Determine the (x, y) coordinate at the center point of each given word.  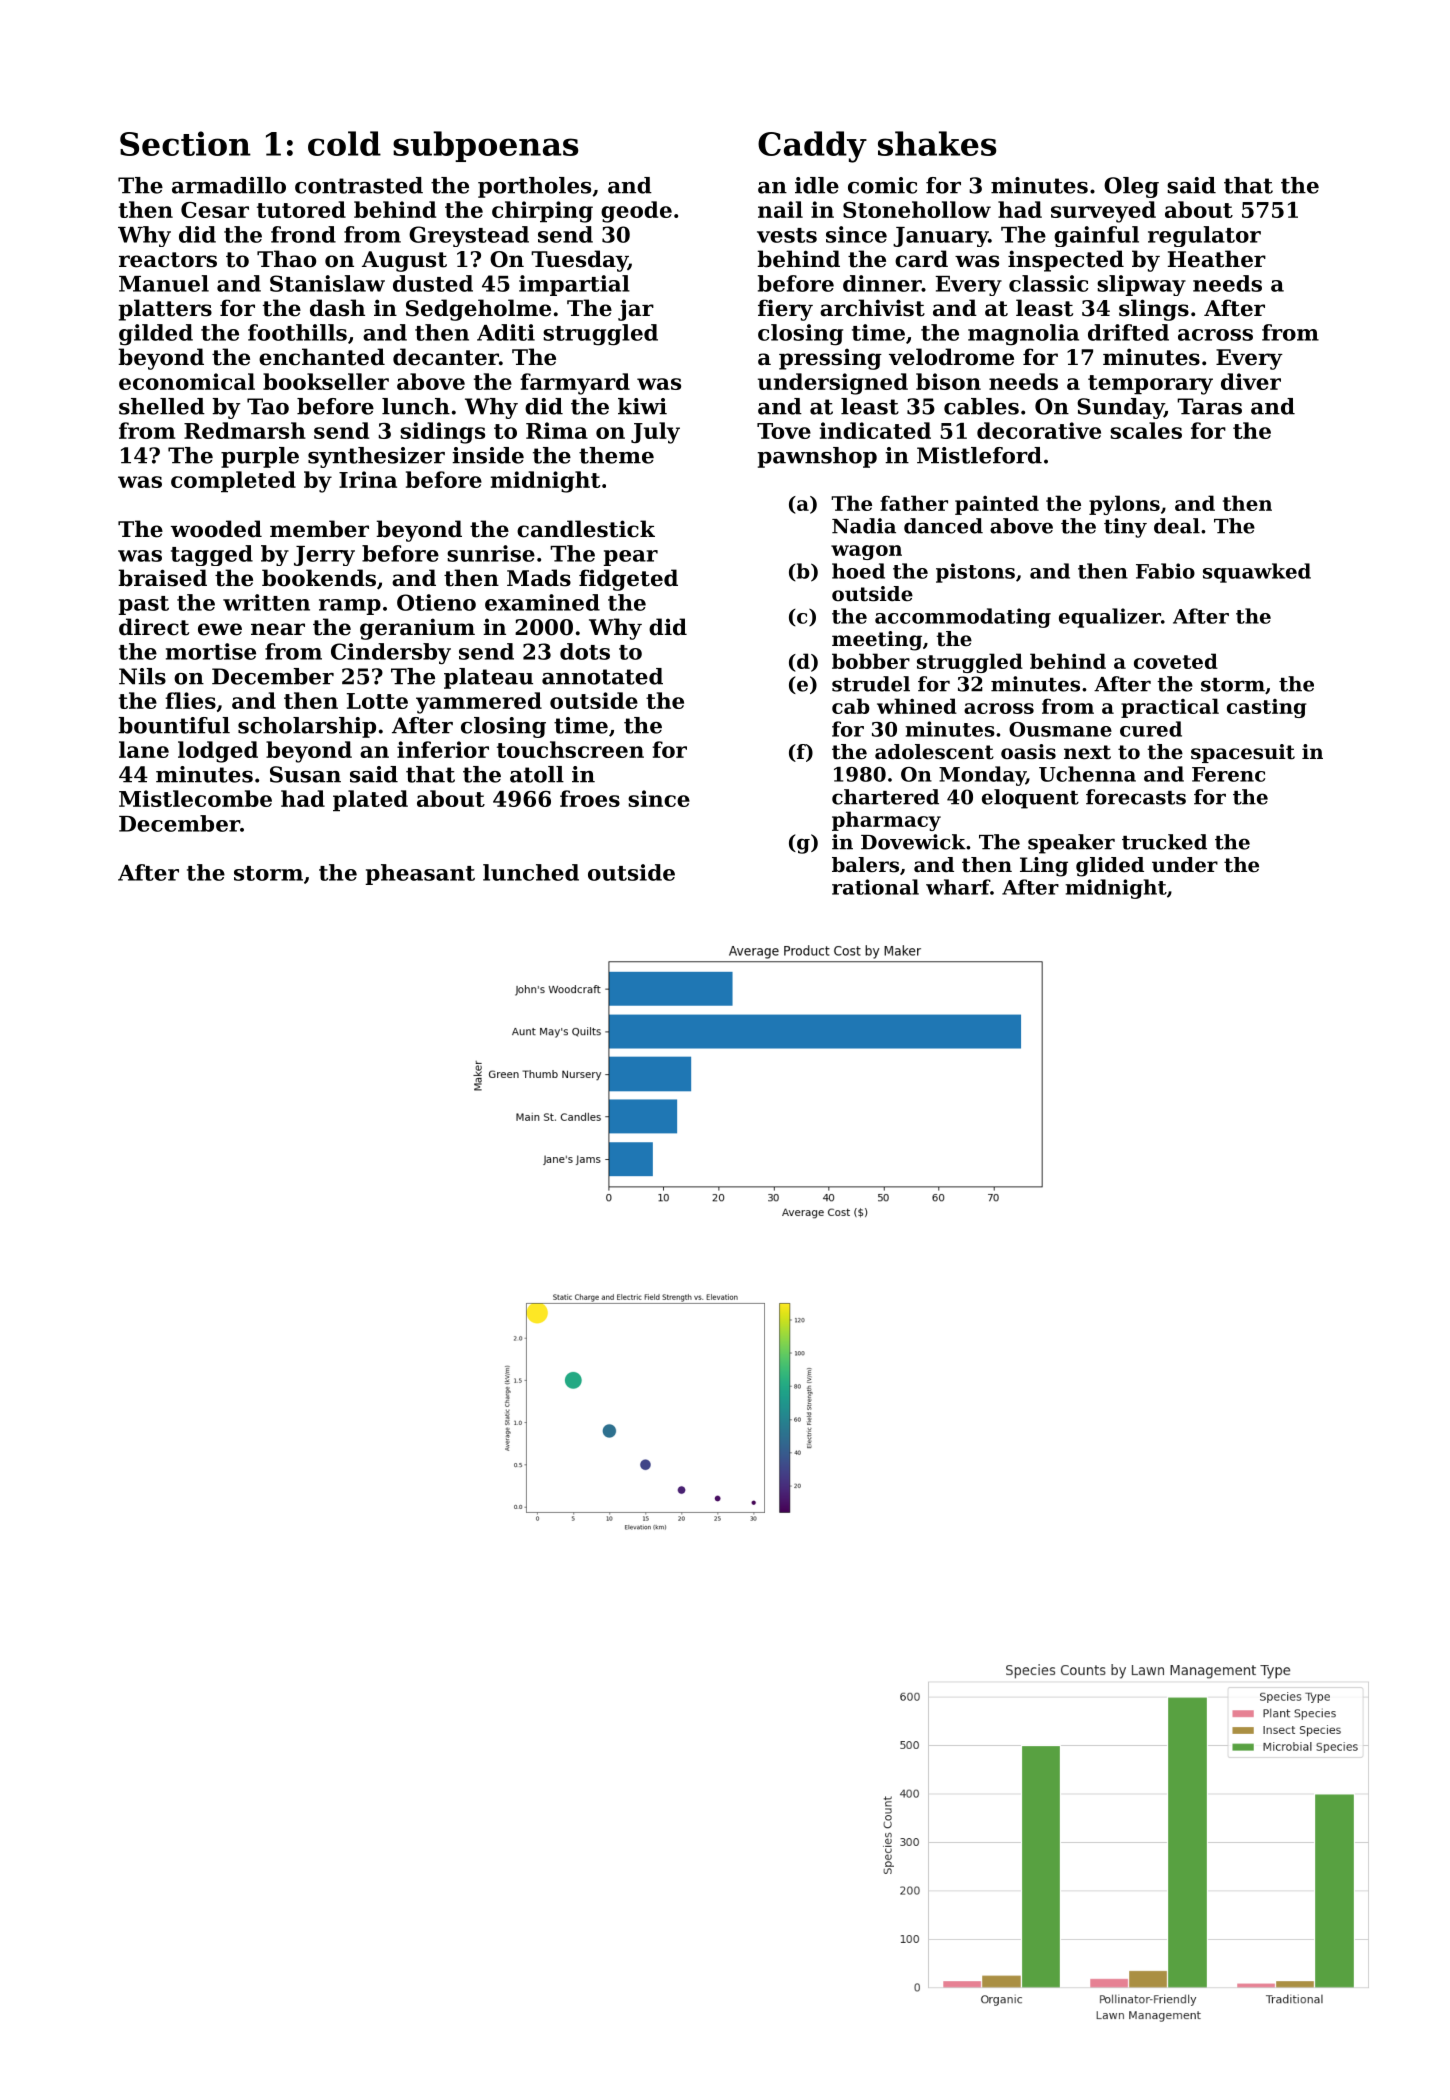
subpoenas (485, 146)
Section (185, 143)
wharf (958, 887)
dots (585, 651)
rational (875, 887)
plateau (488, 678)
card (921, 259)
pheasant (420, 874)
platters (165, 310)
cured (1151, 729)
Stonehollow (917, 209)
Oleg (1131, 187)
